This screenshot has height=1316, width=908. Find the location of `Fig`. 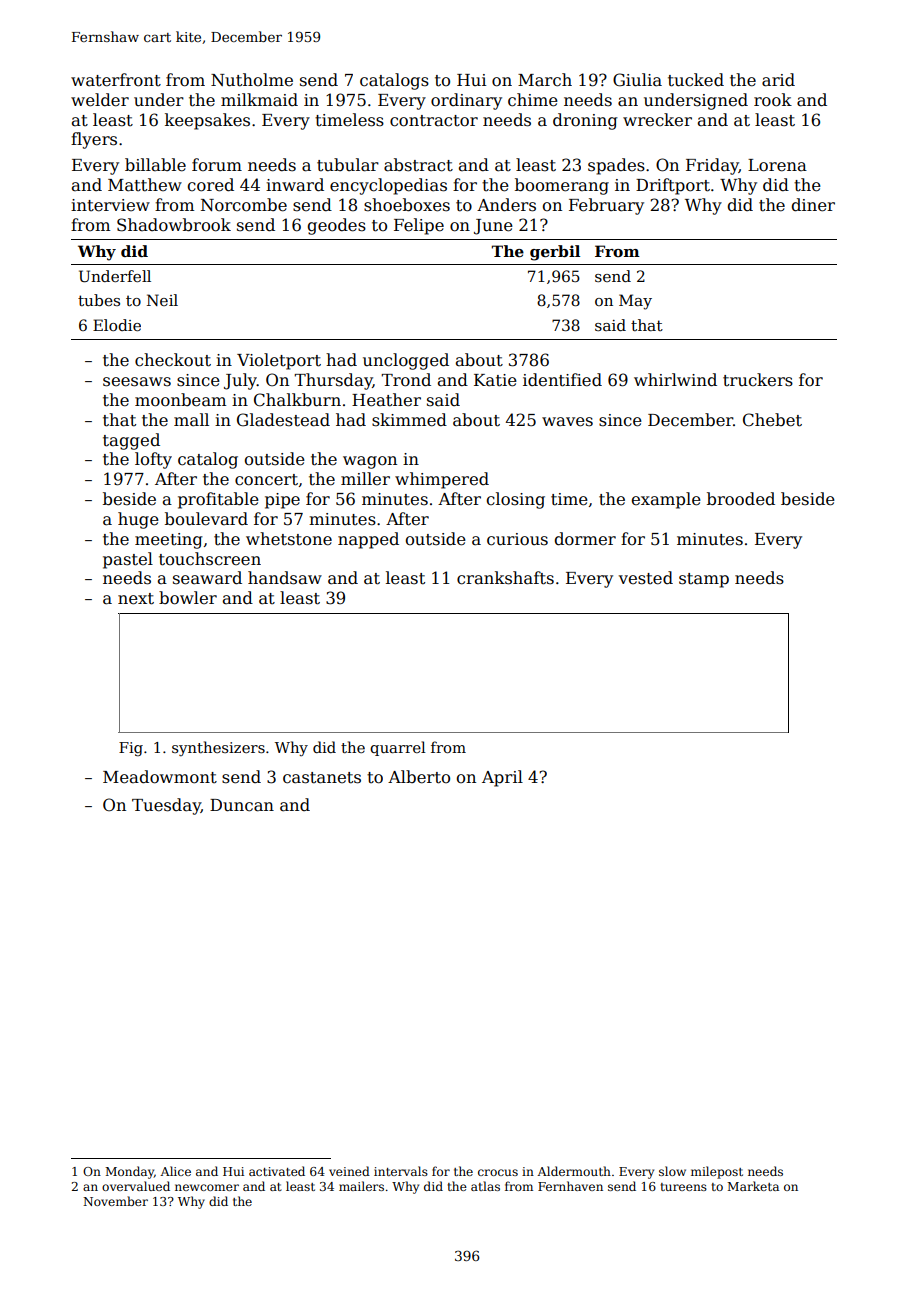

Fig is located at coordinates (131, 749).
